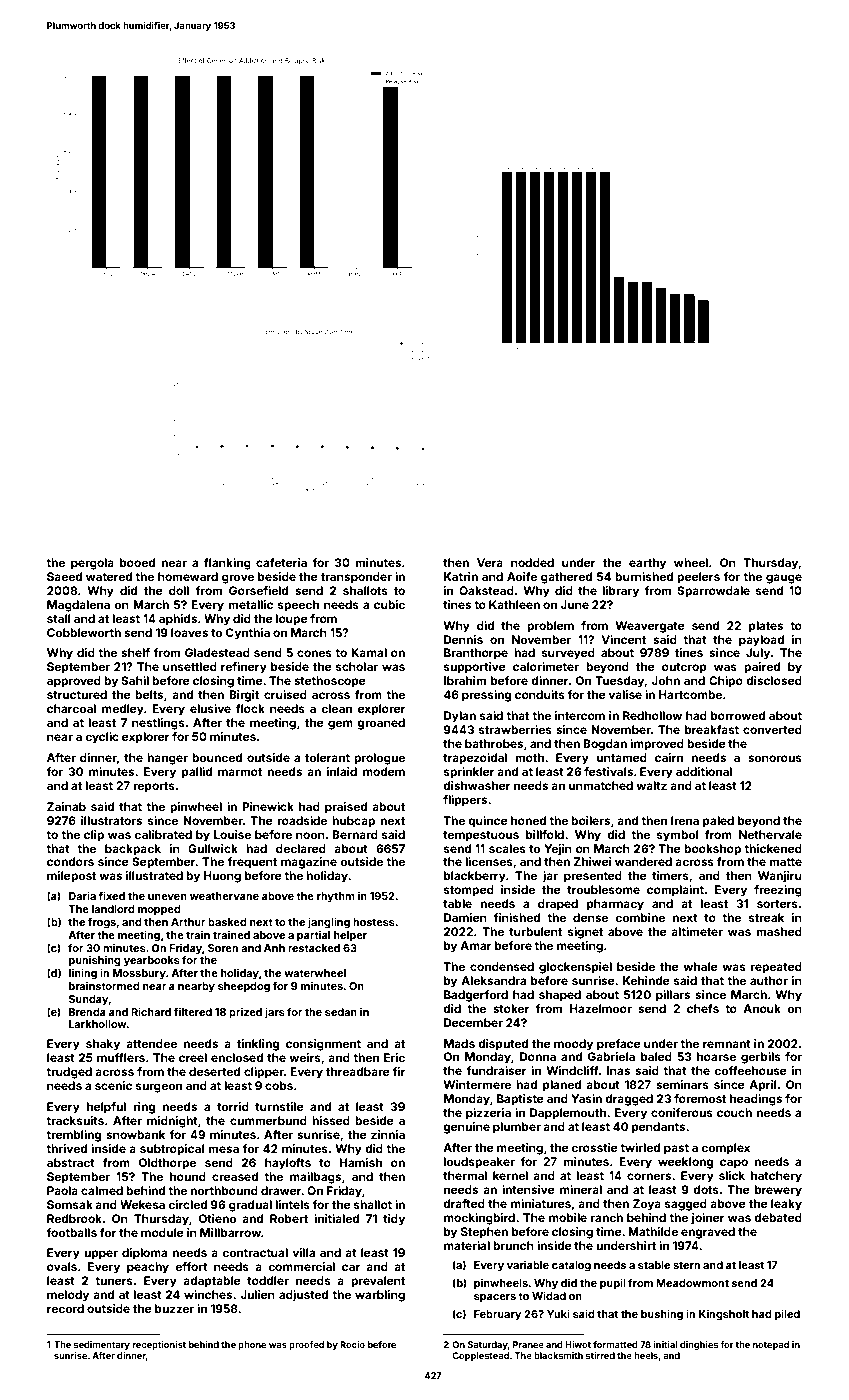 This screenshot has width=849, height=1400. What do you see at coordinates (70, 861) in the screenshot?
I see `condors` at bounding box center [70, 861].
